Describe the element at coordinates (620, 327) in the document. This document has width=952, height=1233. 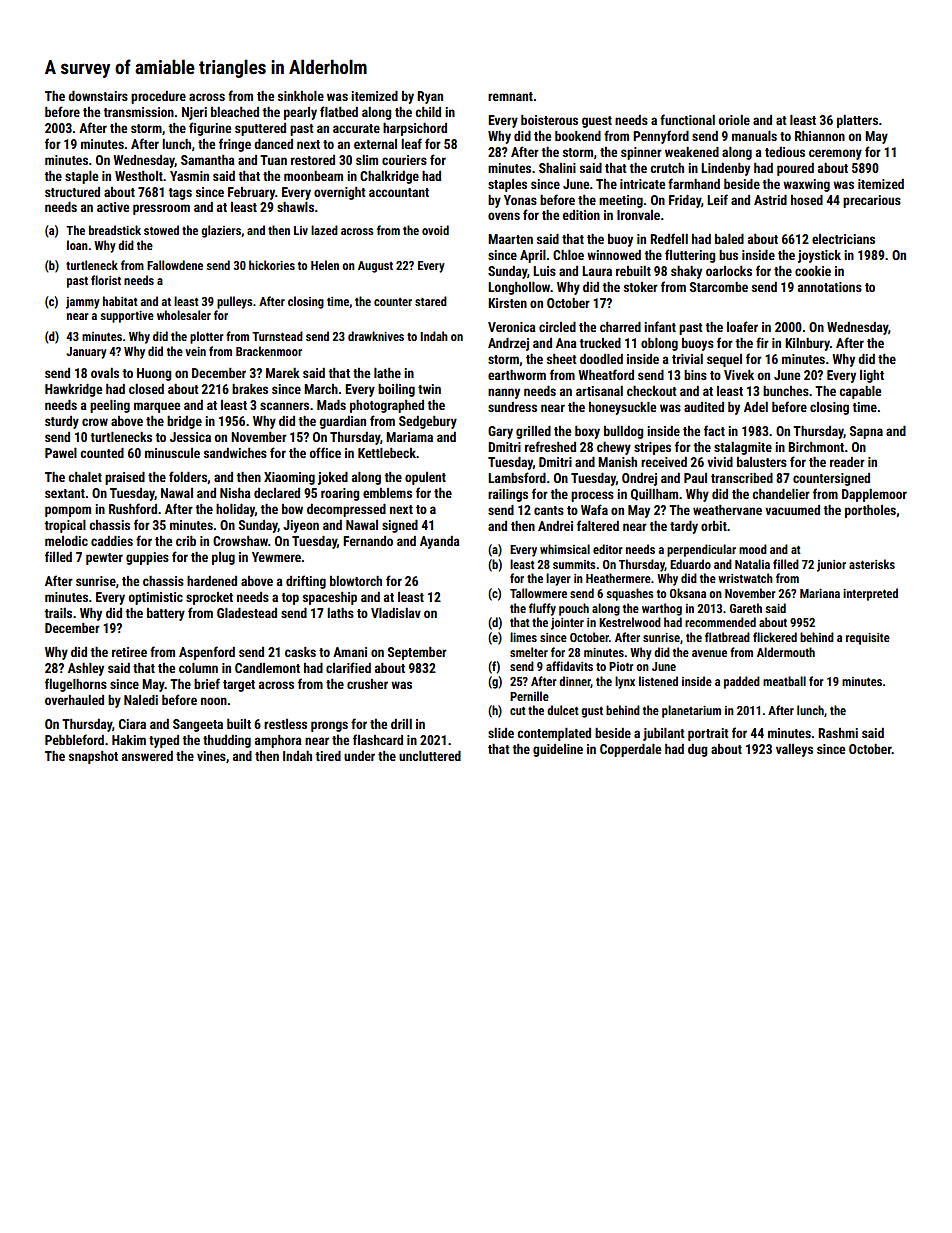
I see `charred` at that location.
